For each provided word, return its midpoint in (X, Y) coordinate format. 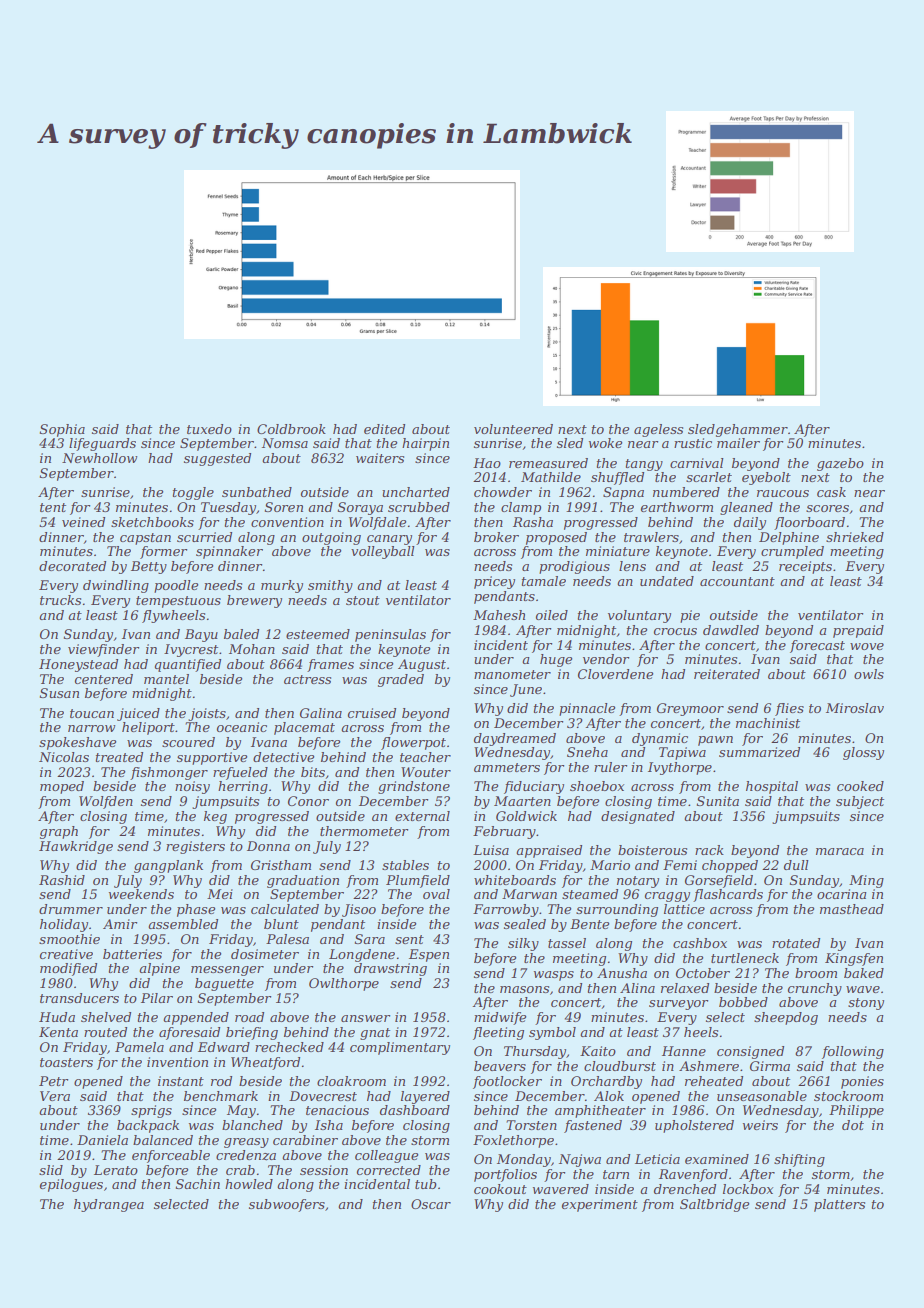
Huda (57, 1017)
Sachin (198, 1184)
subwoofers (287, 1205)
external (422, 816)
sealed (525, 924)
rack (709, 850)
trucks (60, 600)
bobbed (743, 1002)
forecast (817, 646)
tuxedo (209, 429)
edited (384, 429)
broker (496, 537)
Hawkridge (76, 847)
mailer (738, 443)
